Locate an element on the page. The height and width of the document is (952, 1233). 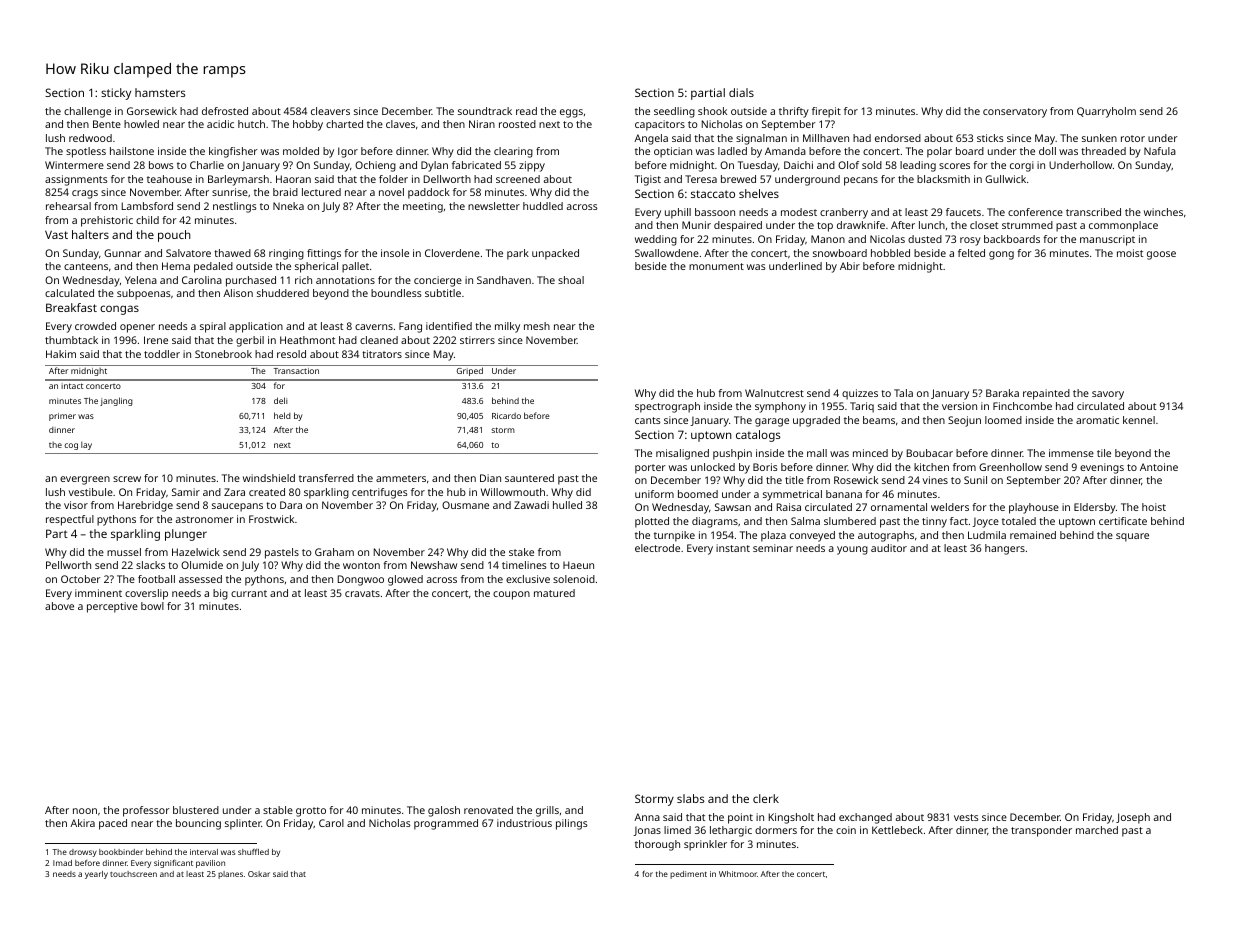
Quarryholm is located at coordinates (1106, 112).
